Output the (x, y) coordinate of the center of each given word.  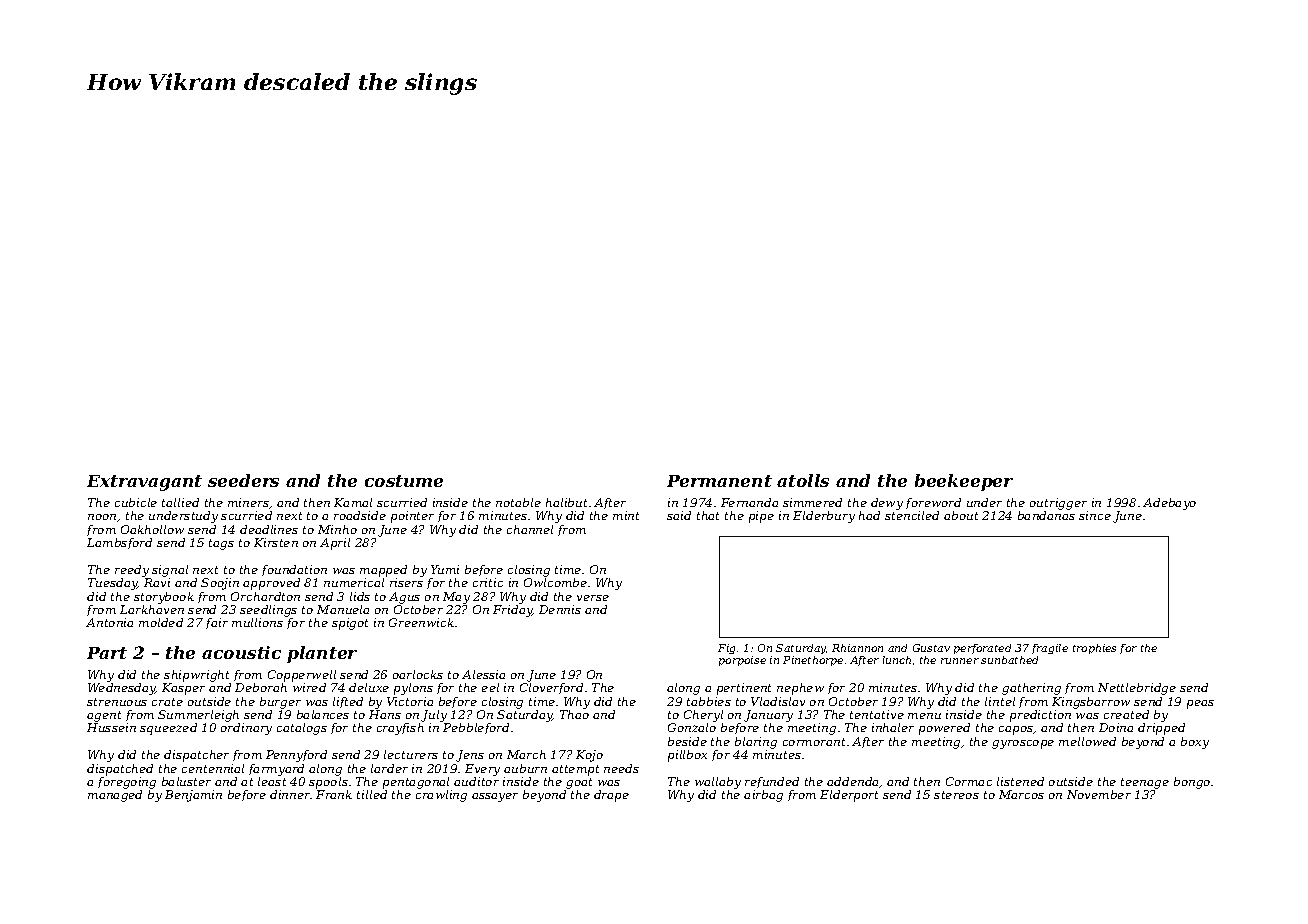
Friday (513, 611)
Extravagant (144, 483)
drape (611, 796)
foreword (933, 503)
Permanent (719, 481)
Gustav (931, 648)
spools (328, 783)
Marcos (1021, 794)
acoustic (241, 652)
